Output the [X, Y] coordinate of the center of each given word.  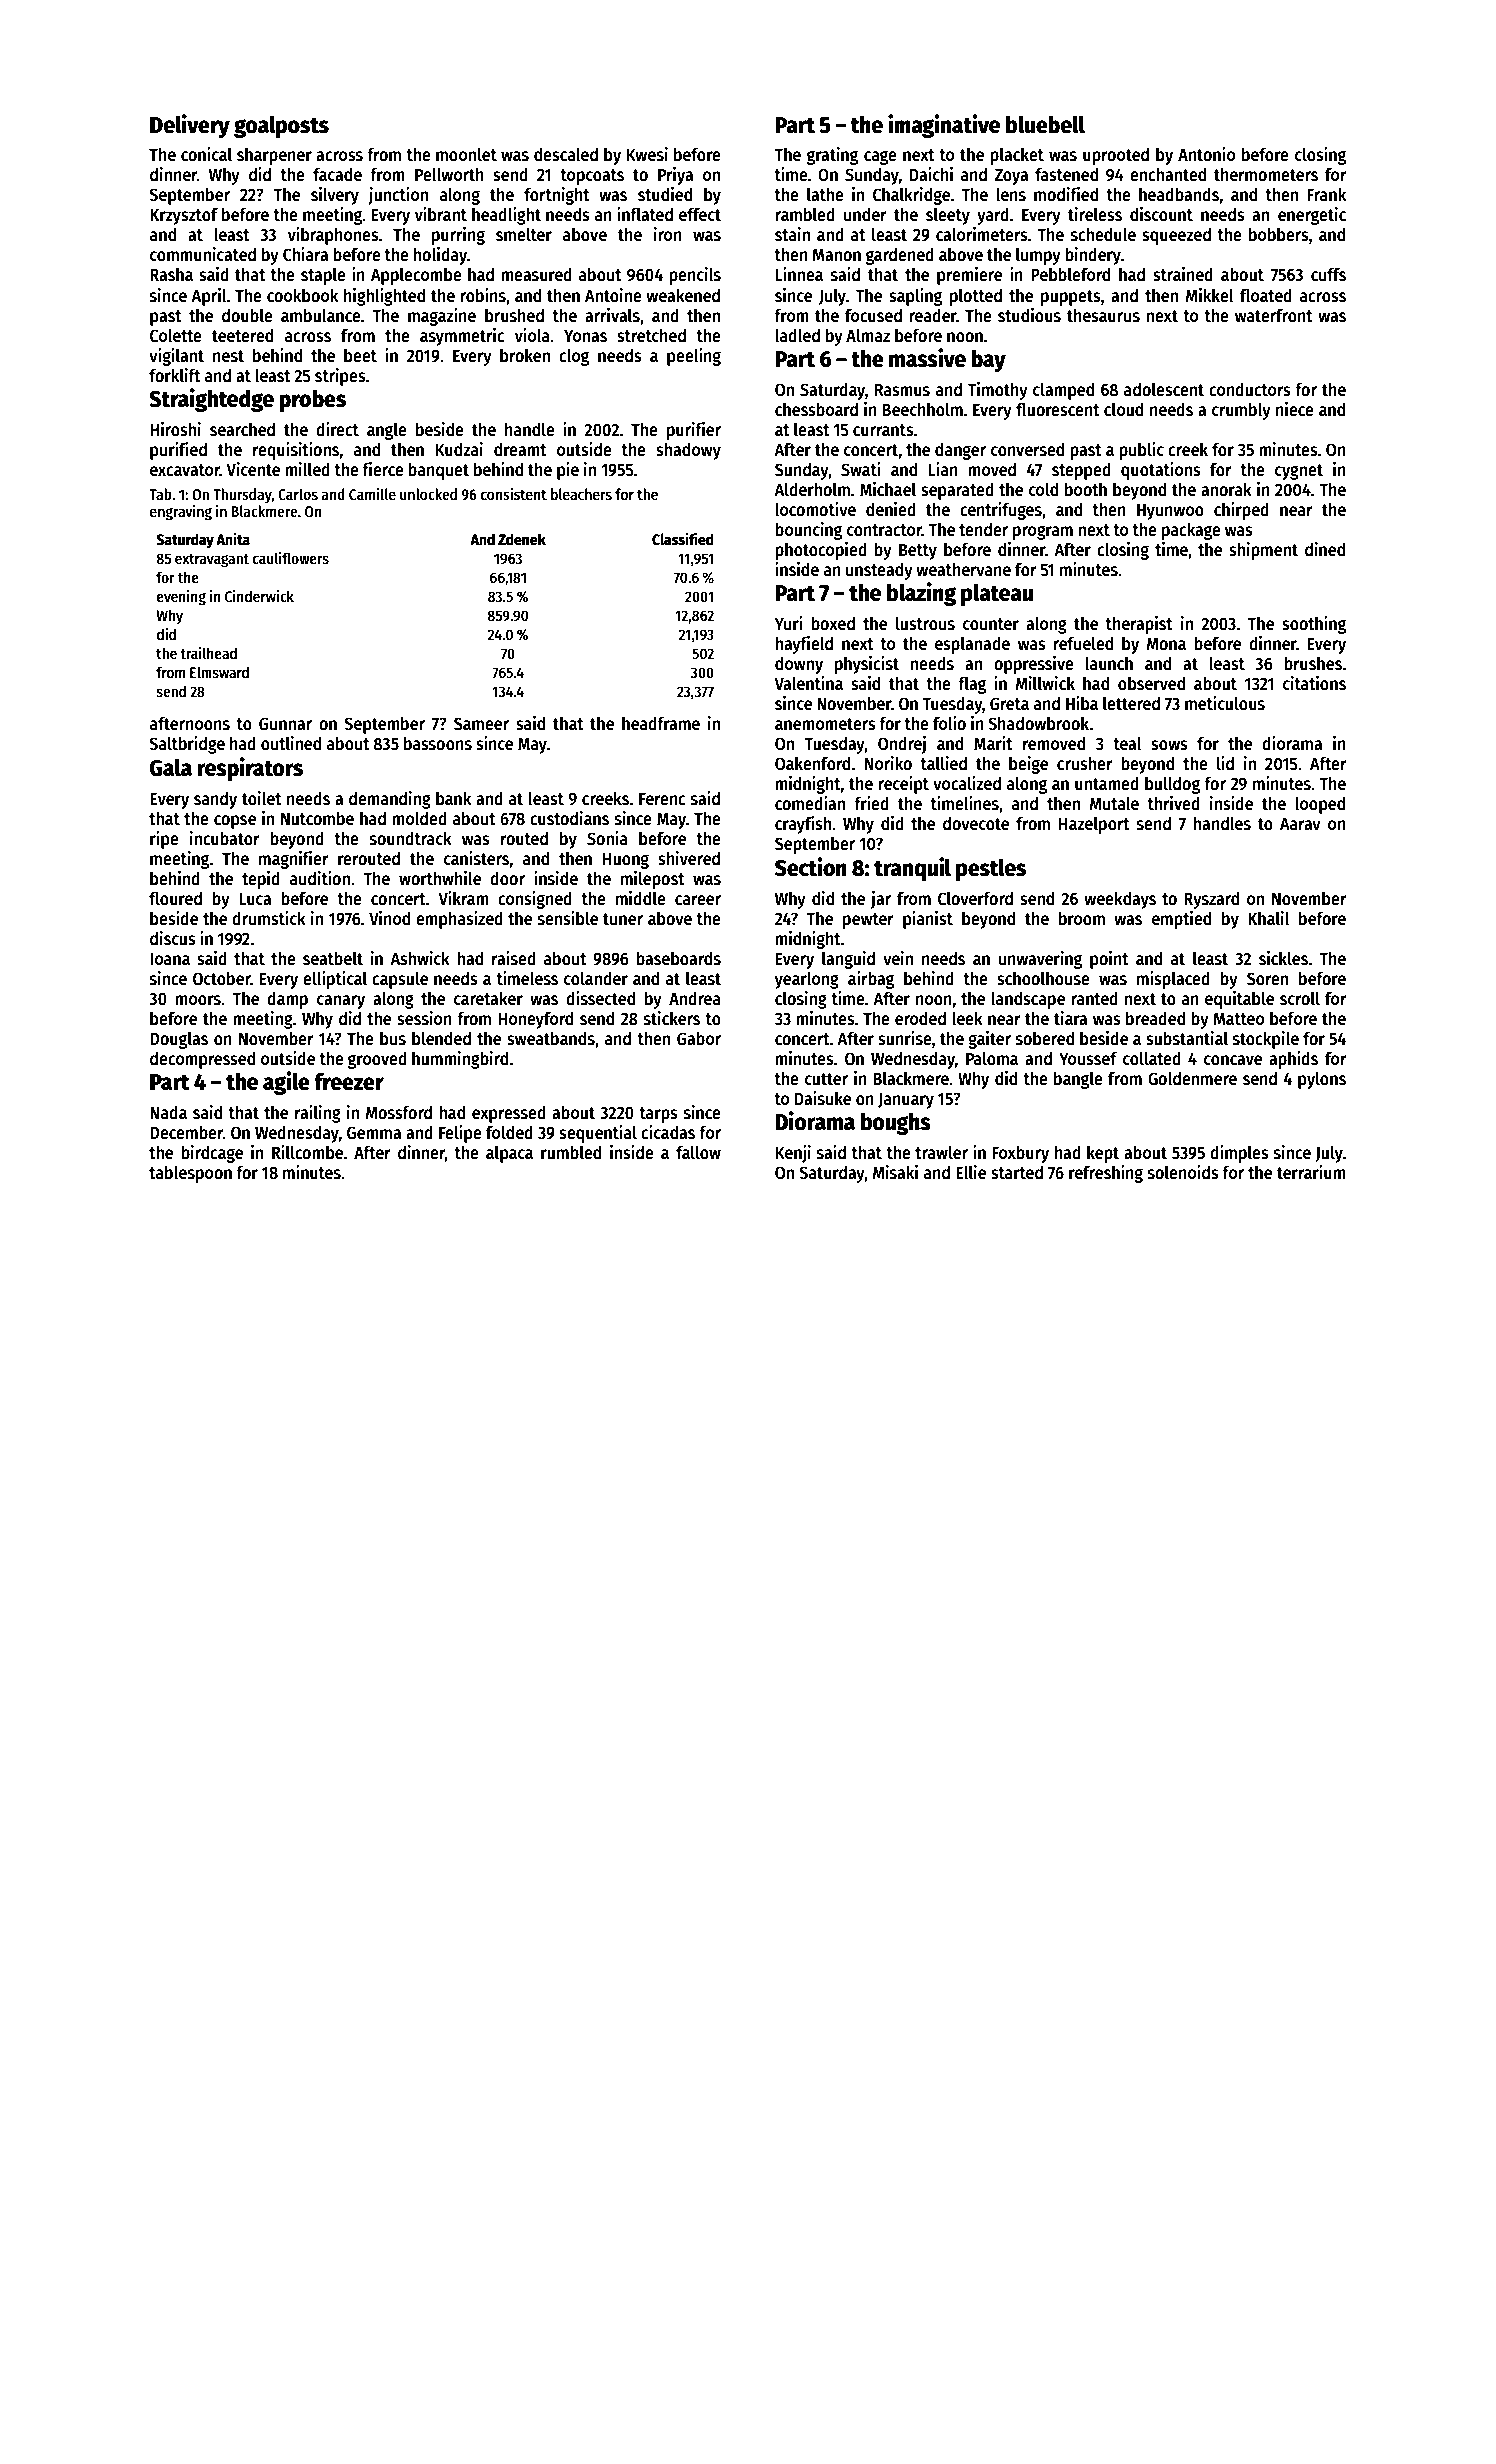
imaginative [944, 126]
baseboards [678, 958]
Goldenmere [1192, 1078]
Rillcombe [307, 1152]
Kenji [793, 1154]
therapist [1139, 625]
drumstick [269, 918]
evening [181, 598]
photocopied [821, 551]
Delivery [190, 126]
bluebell [1045, 124]
